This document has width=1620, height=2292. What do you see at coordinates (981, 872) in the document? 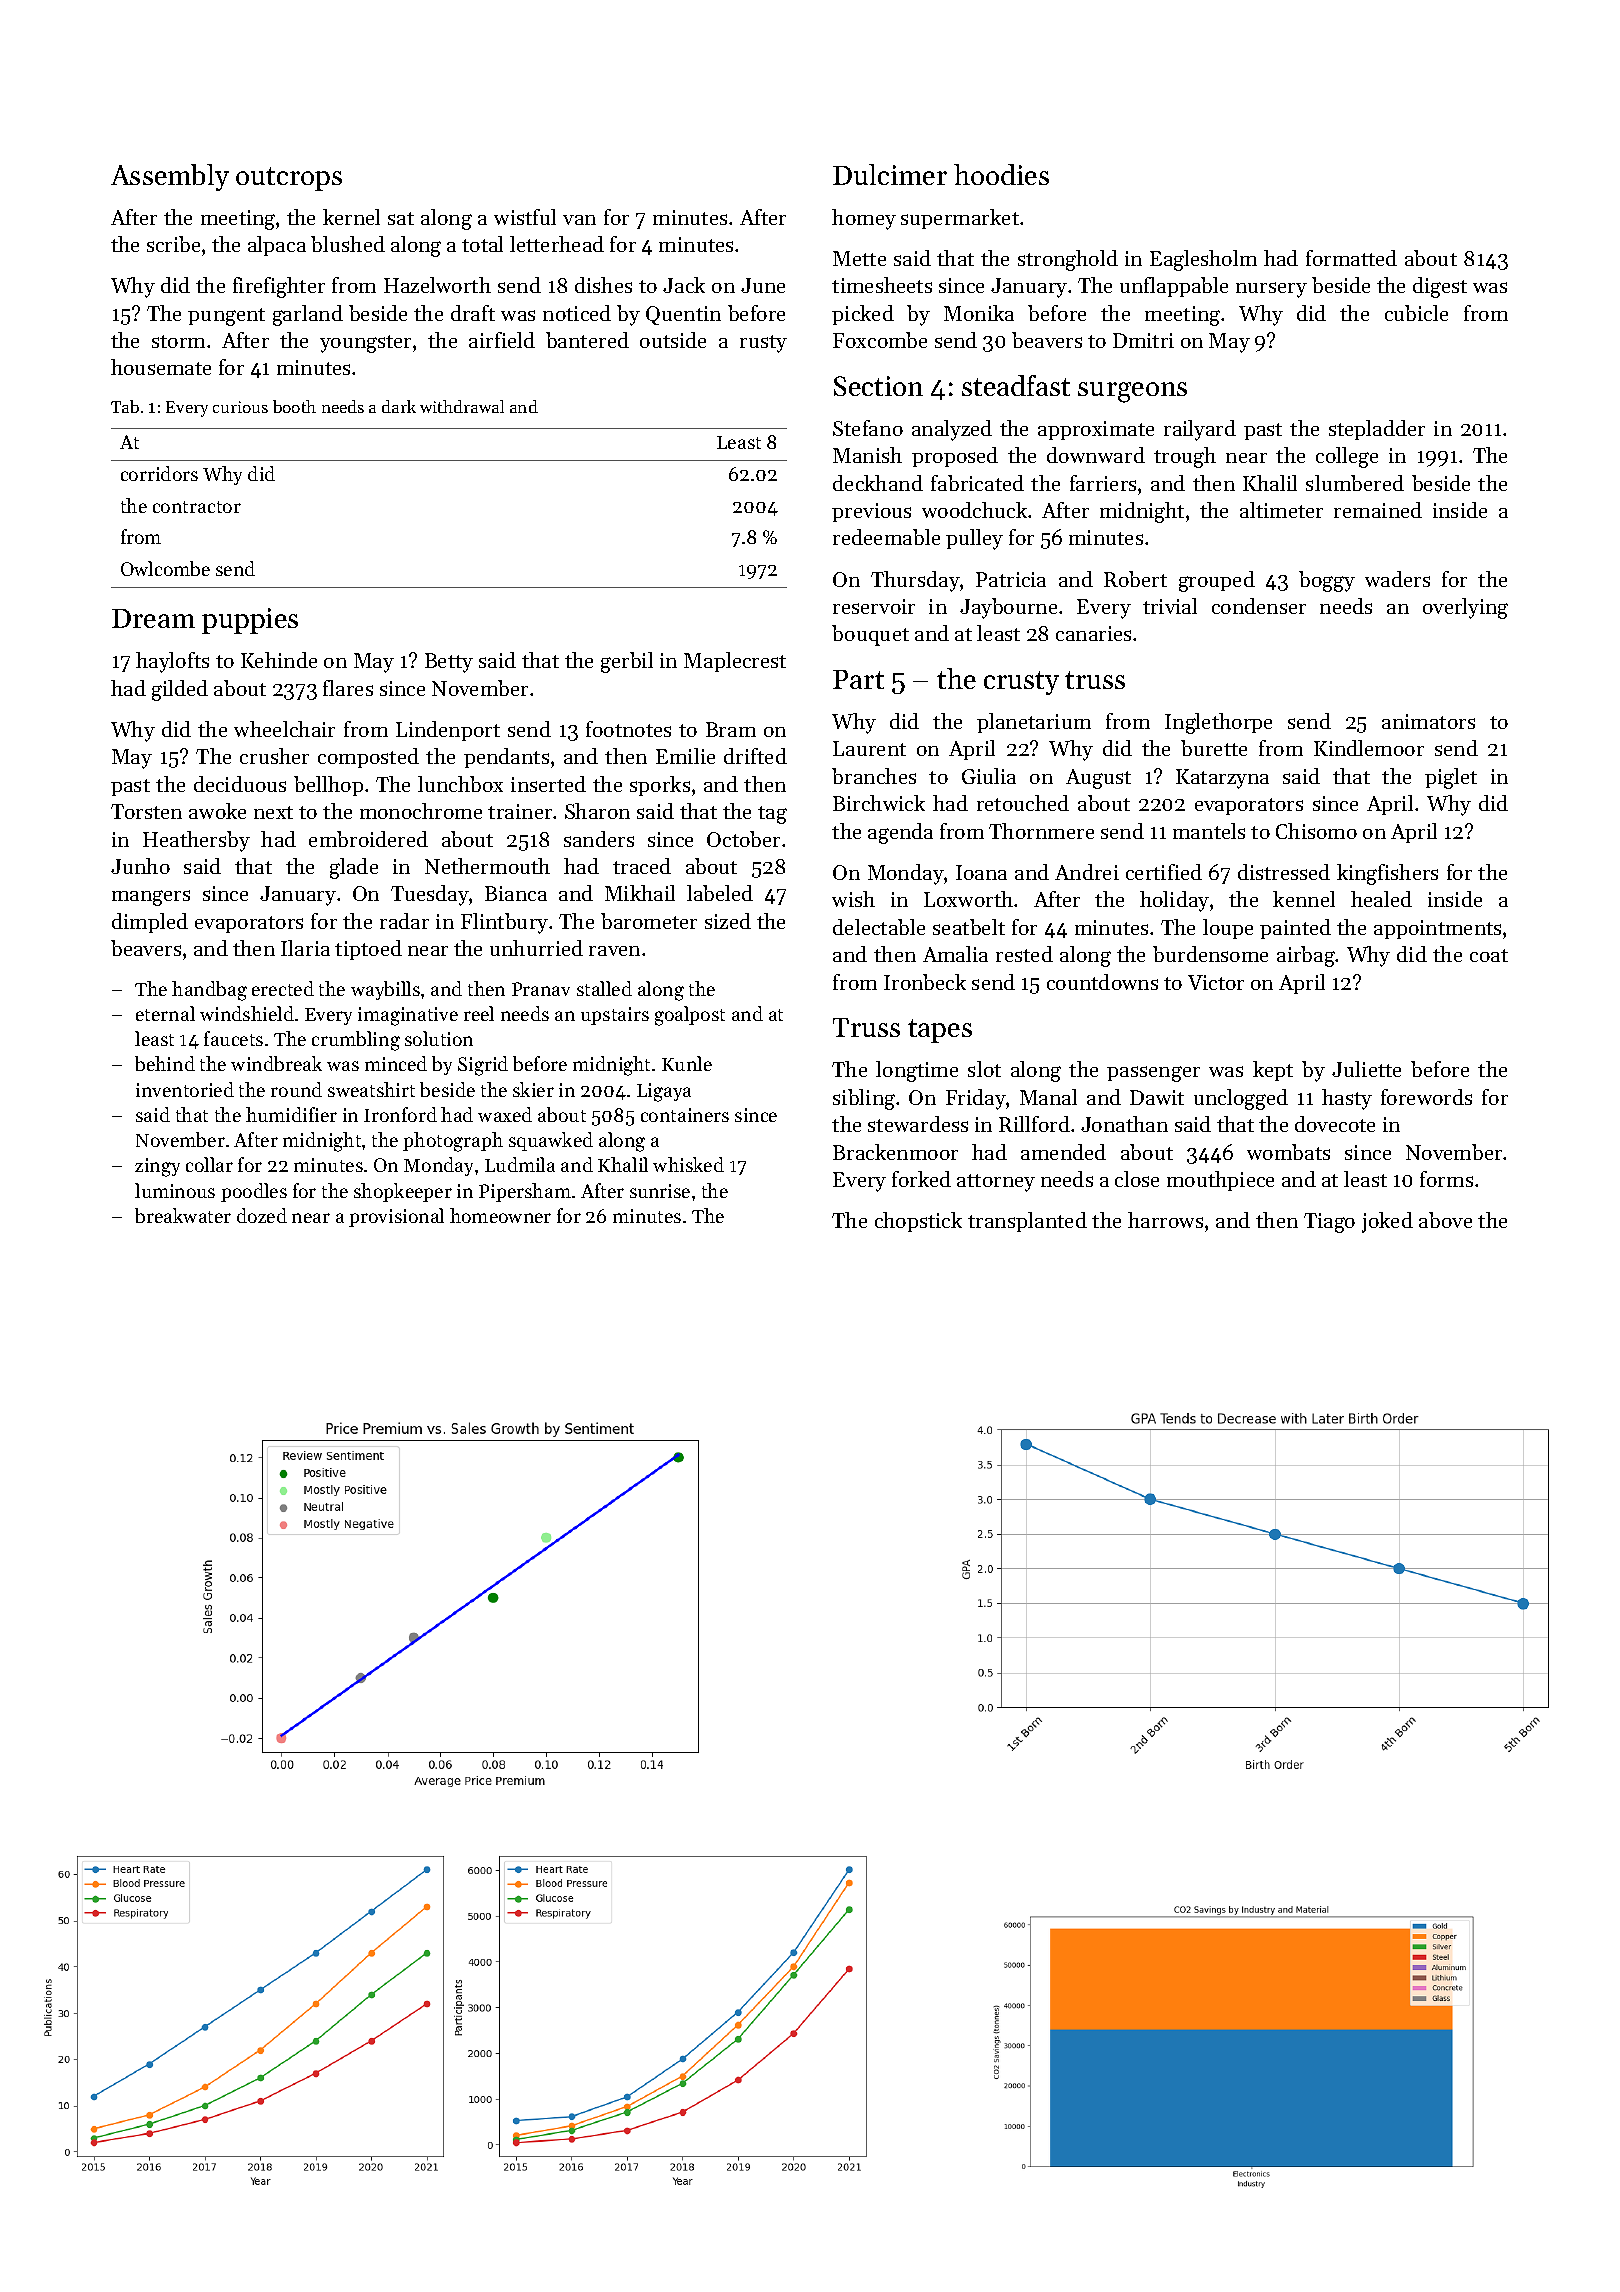
I see `Ioana` at bounding box center [981, 872].
